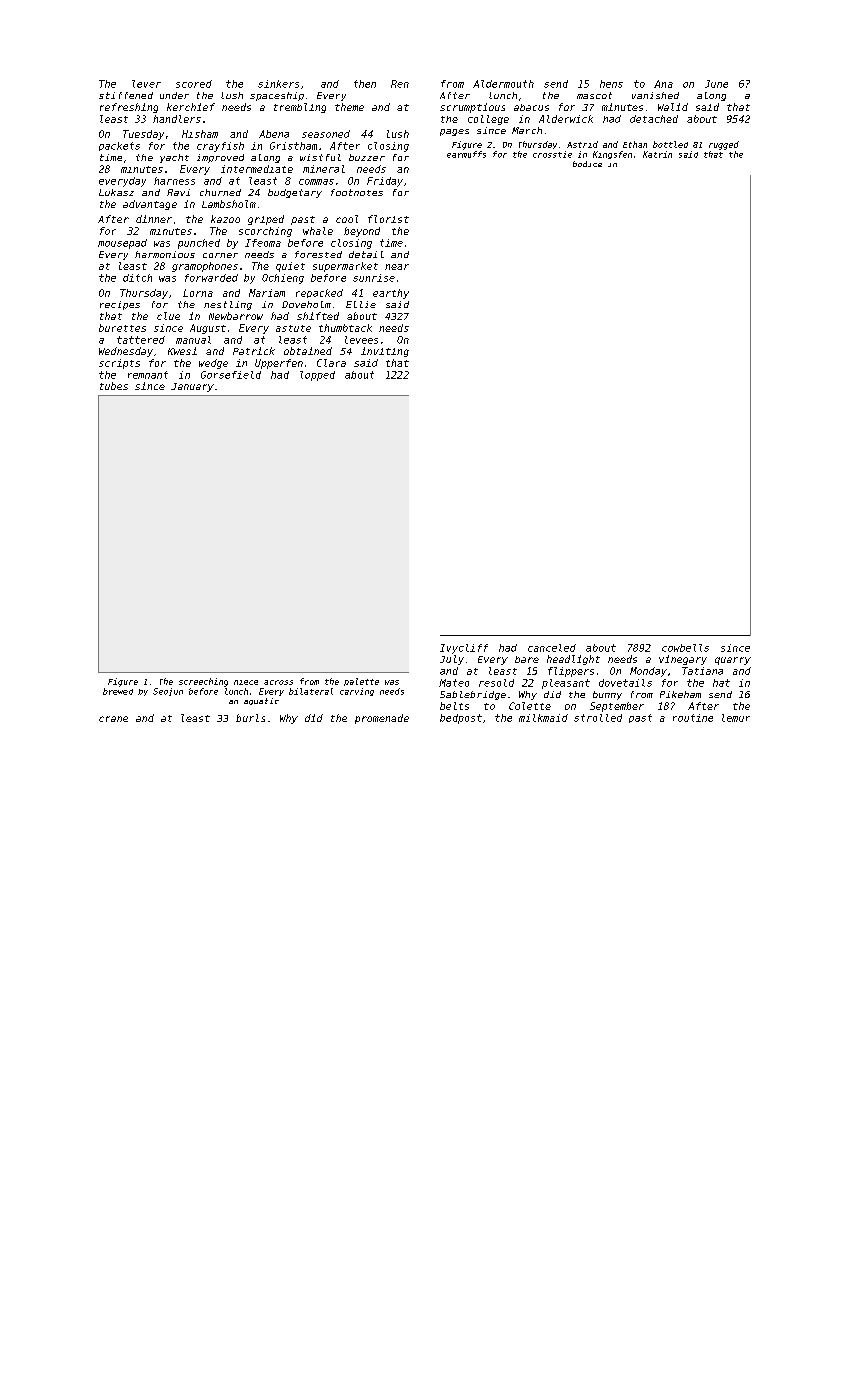  Describe the element at coordinates (361, 682) in the page. I see `palette` at that location.
